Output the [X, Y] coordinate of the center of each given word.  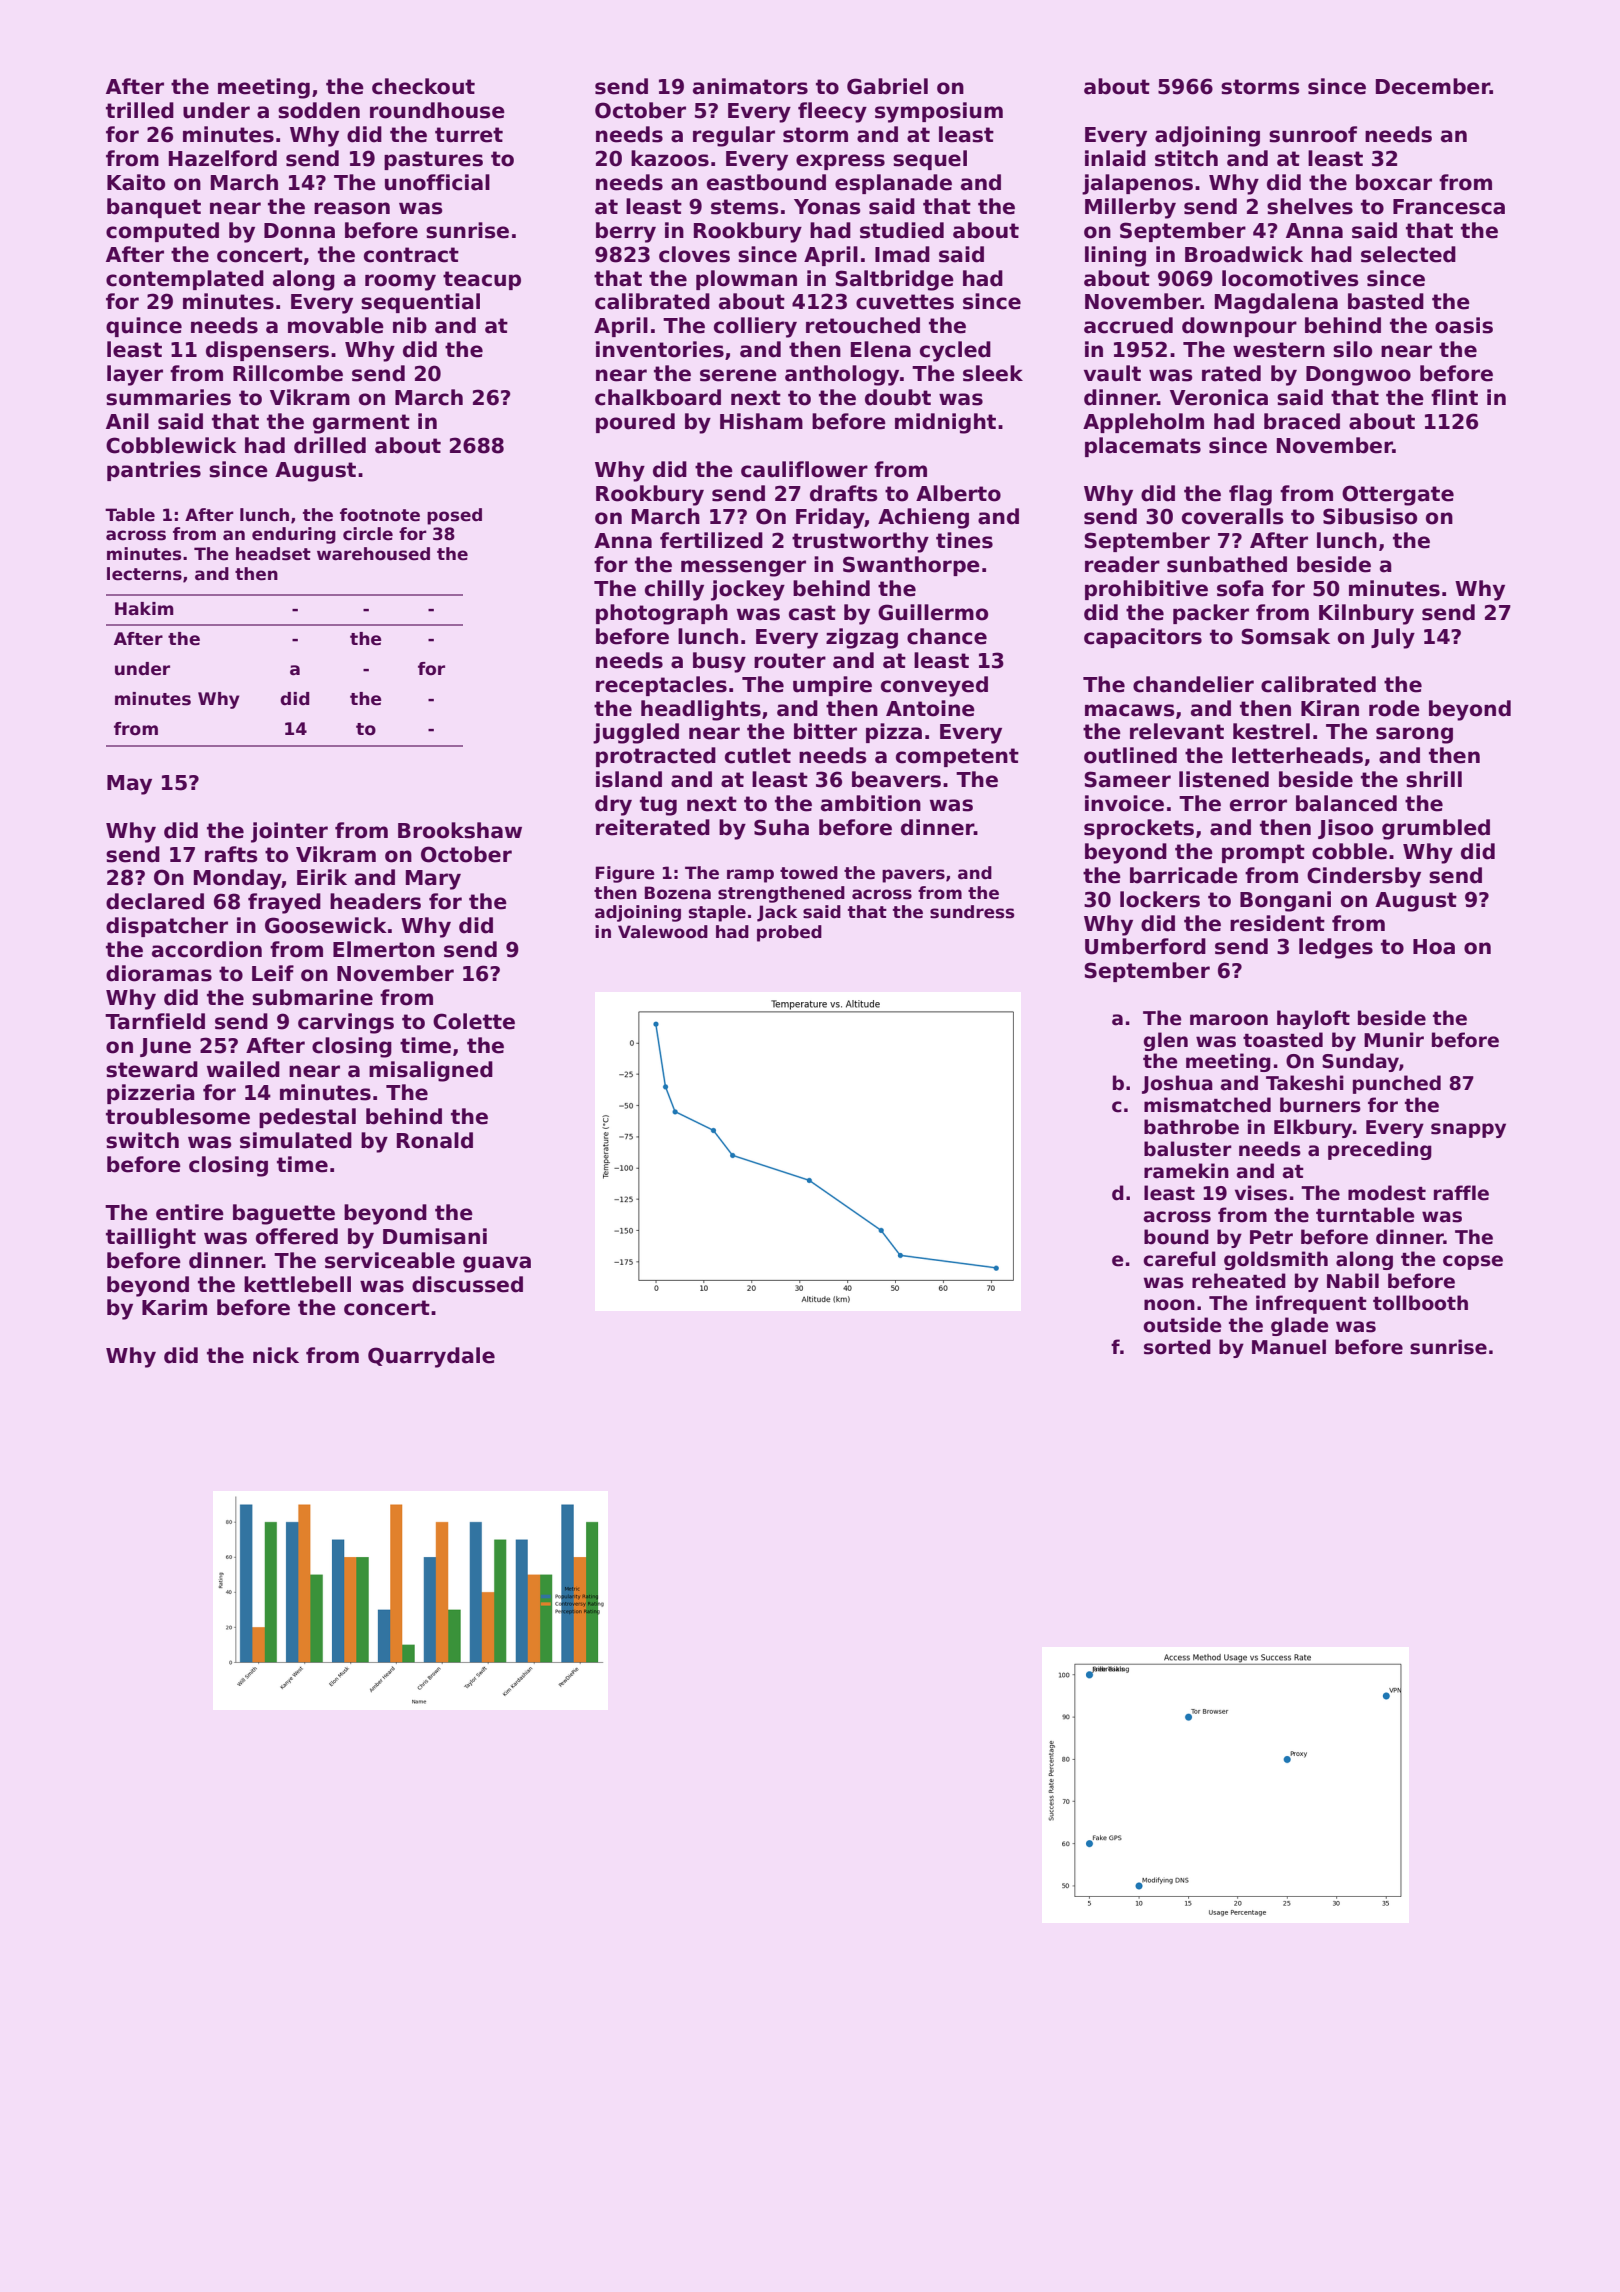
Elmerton [384, 949]
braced [1302, 421]
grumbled [1436, 829]
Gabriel [887, 86]
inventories [660, 349]
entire [190, 1212]
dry [613, 805]
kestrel [1271, 731]
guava [497, 1264]
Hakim [144, 608]
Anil [127, 421]
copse [1473, 1262]
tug [658, 806]
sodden [319, 110]
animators [750, 86]
